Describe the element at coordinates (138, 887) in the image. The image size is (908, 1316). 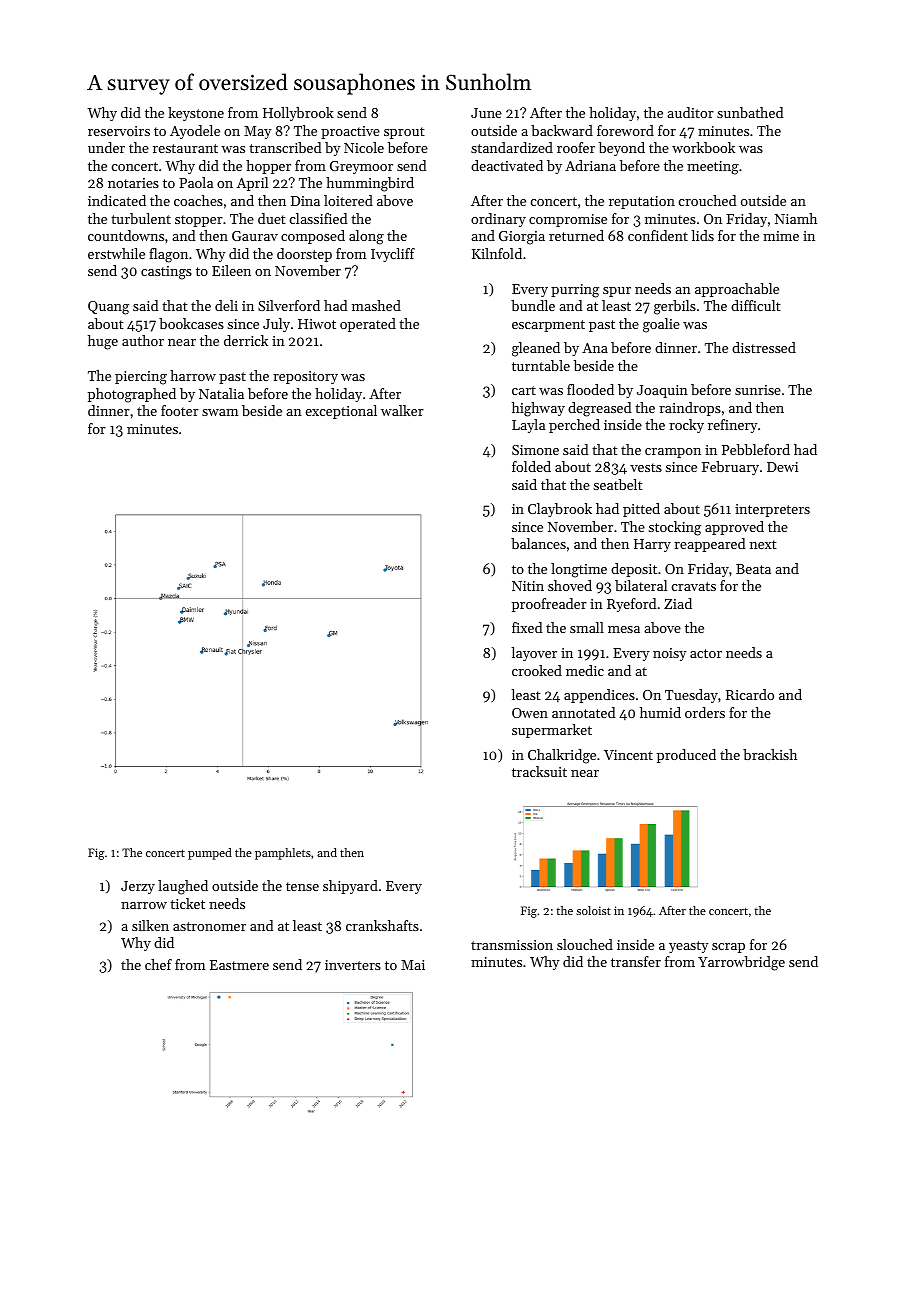
I see `Jerzy` at that location.
